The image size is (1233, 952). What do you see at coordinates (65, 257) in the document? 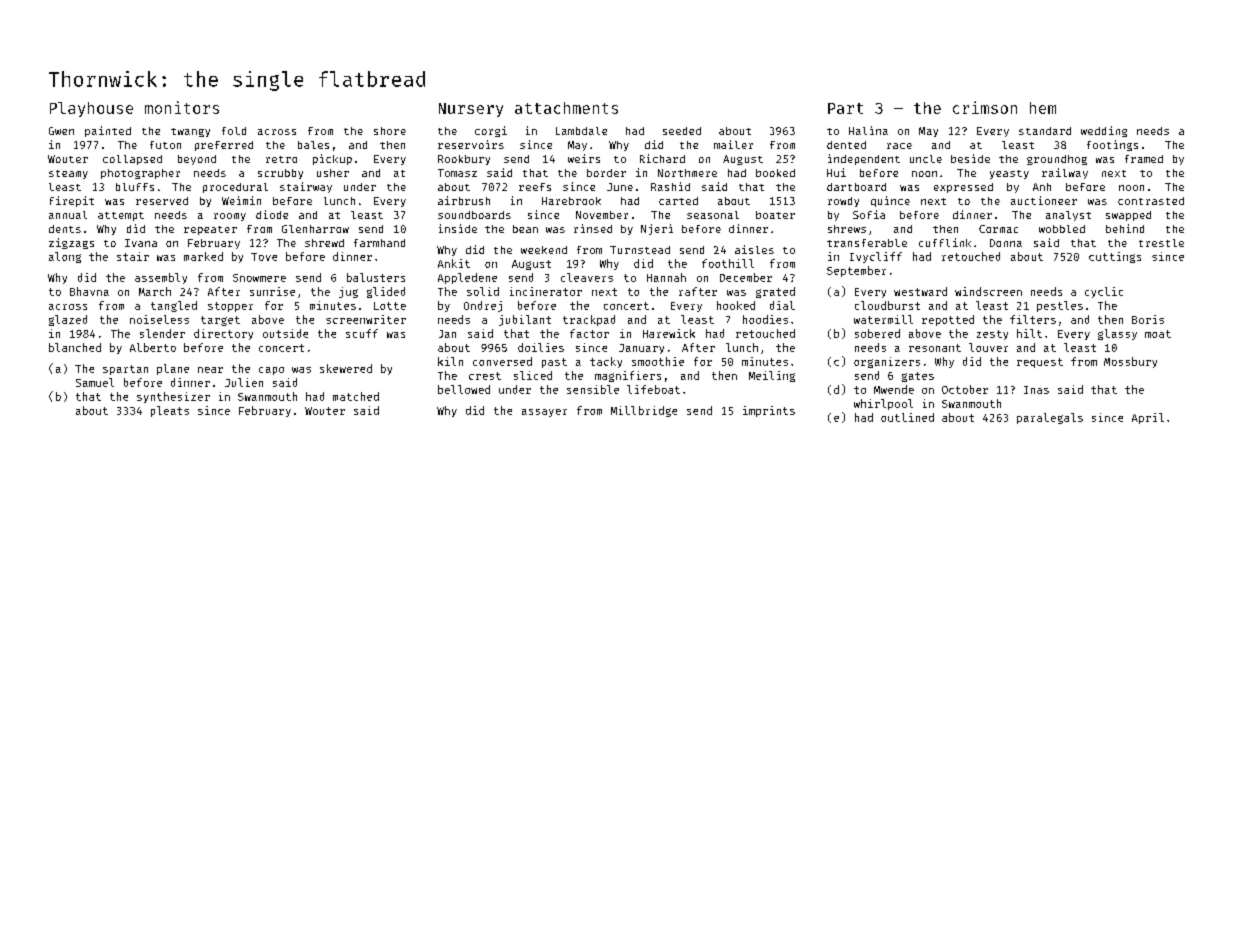
I see `along` at bounding box center [65, 257].
